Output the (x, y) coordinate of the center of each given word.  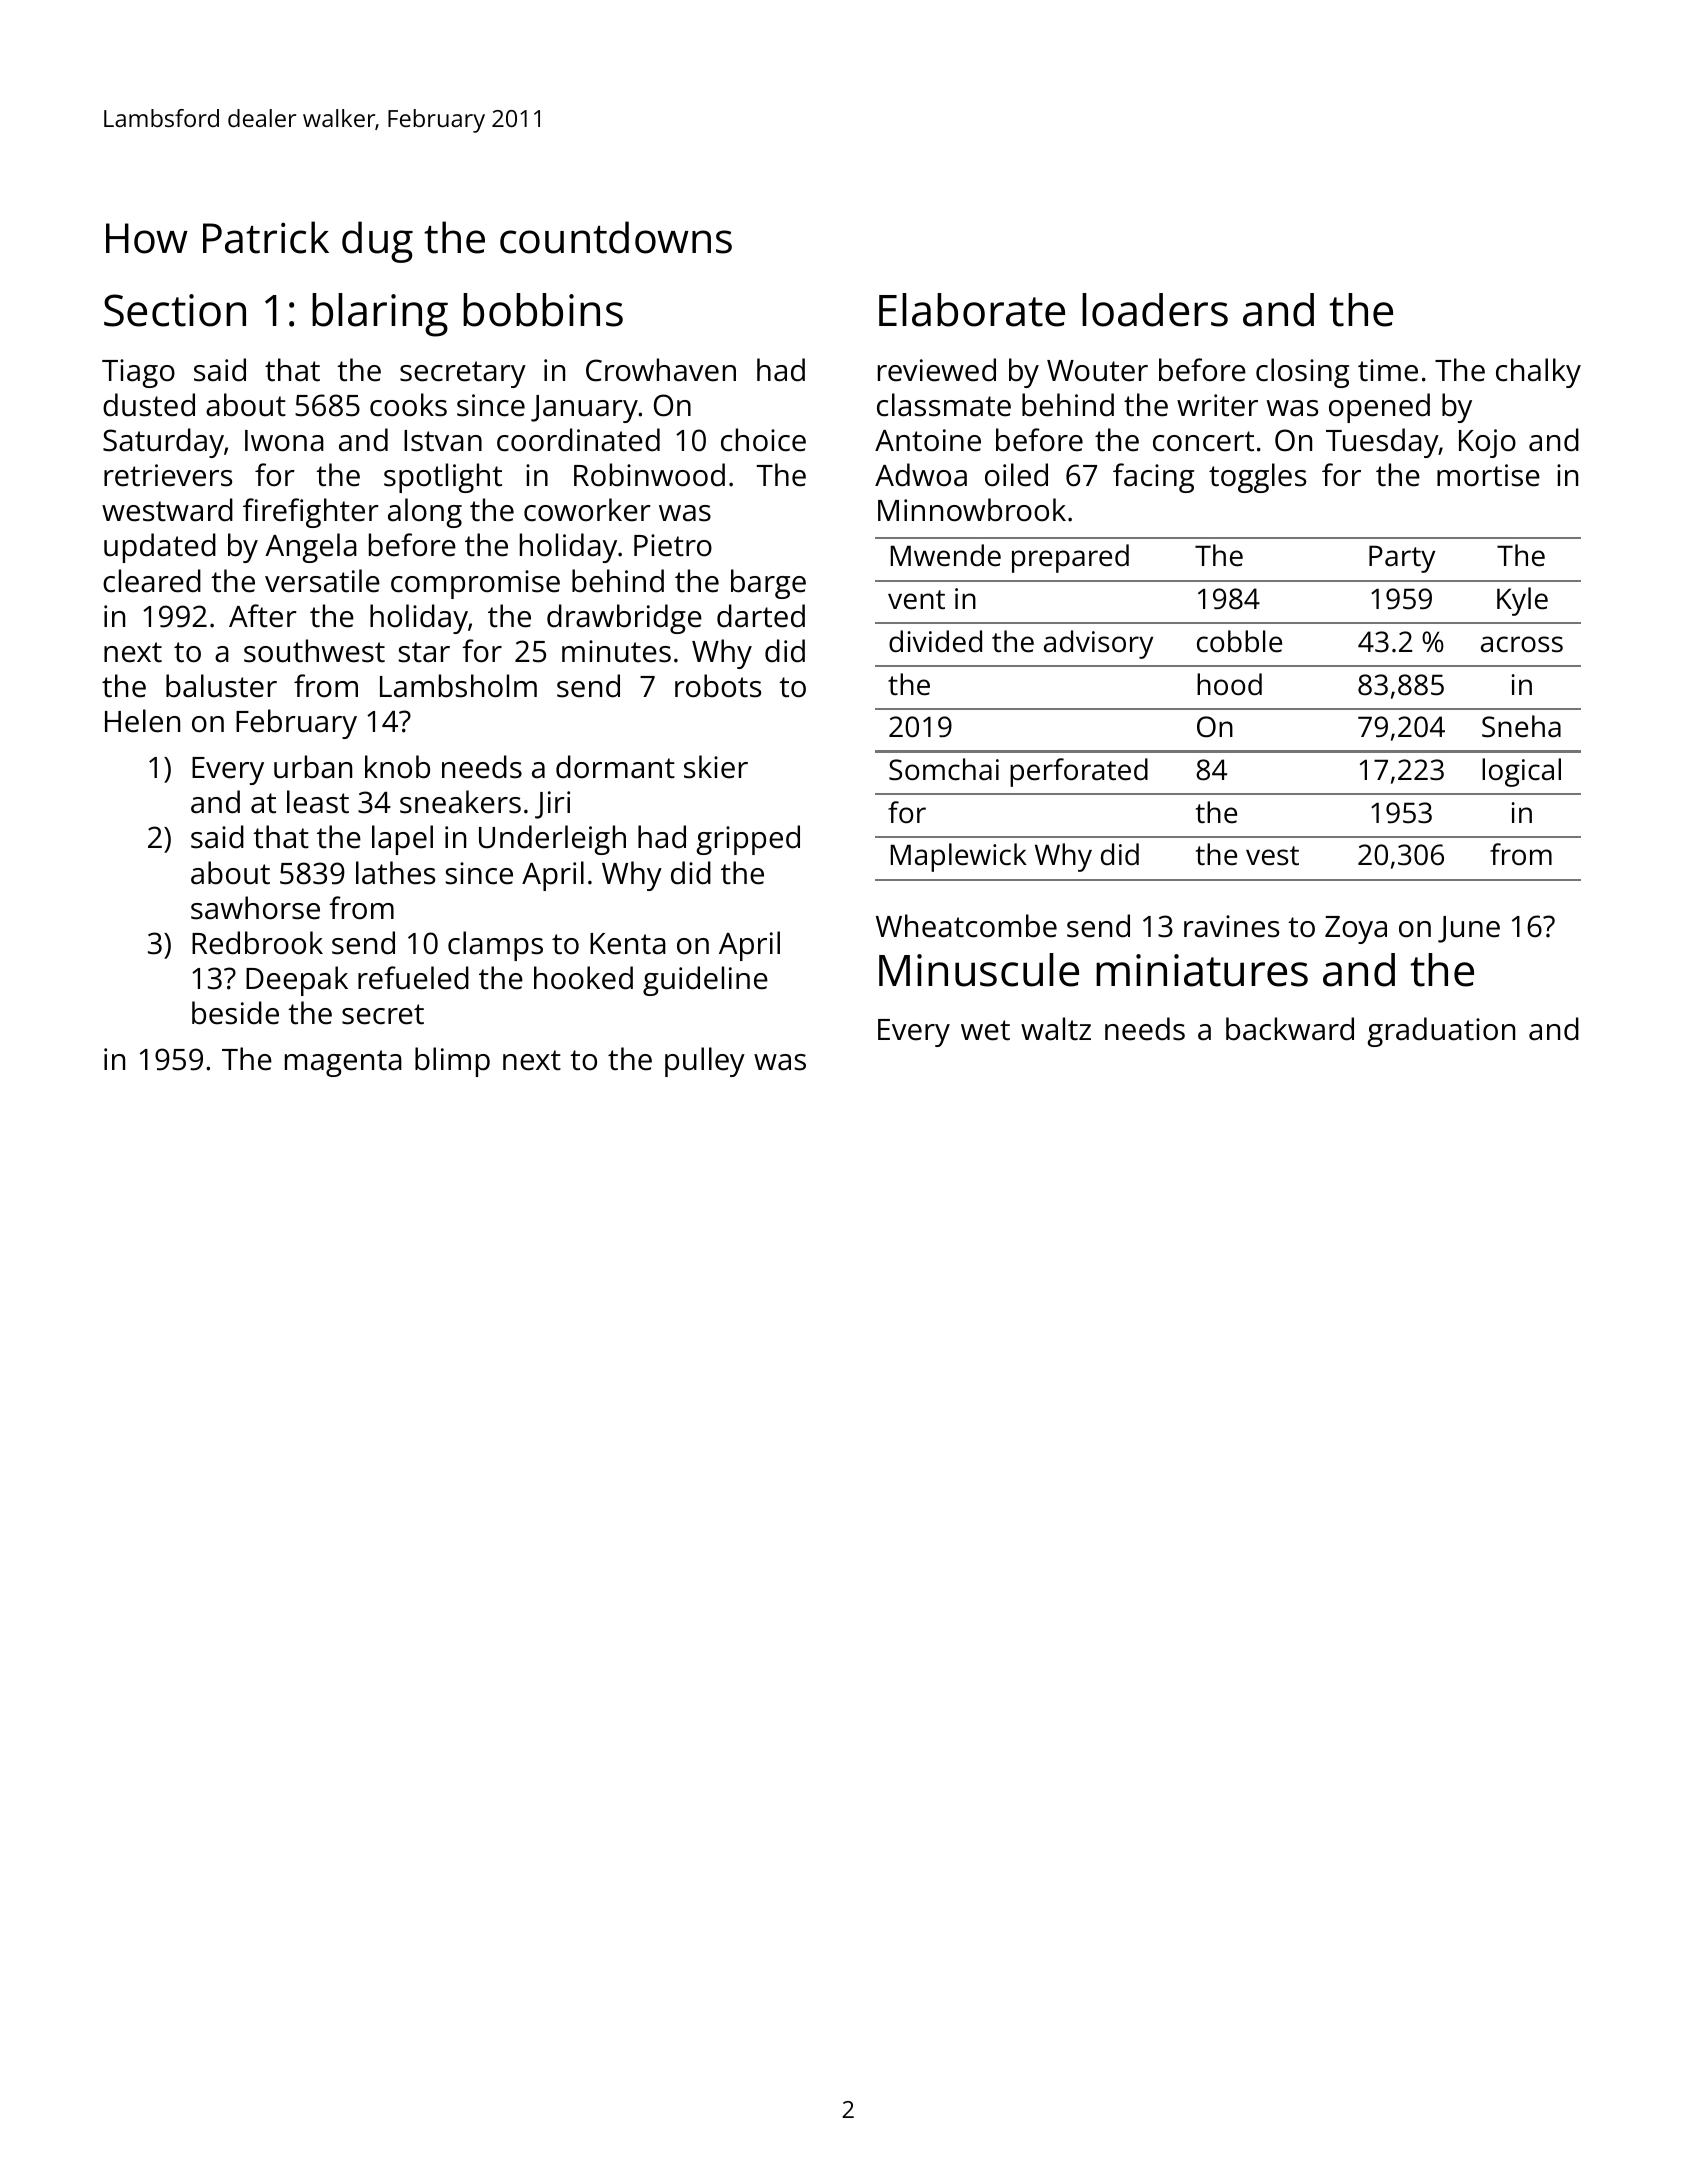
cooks (408, 405)
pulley (705, 1062)
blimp (452, 1062)
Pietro (673, 545)
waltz (1056, 1029)
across (1522, 644)
